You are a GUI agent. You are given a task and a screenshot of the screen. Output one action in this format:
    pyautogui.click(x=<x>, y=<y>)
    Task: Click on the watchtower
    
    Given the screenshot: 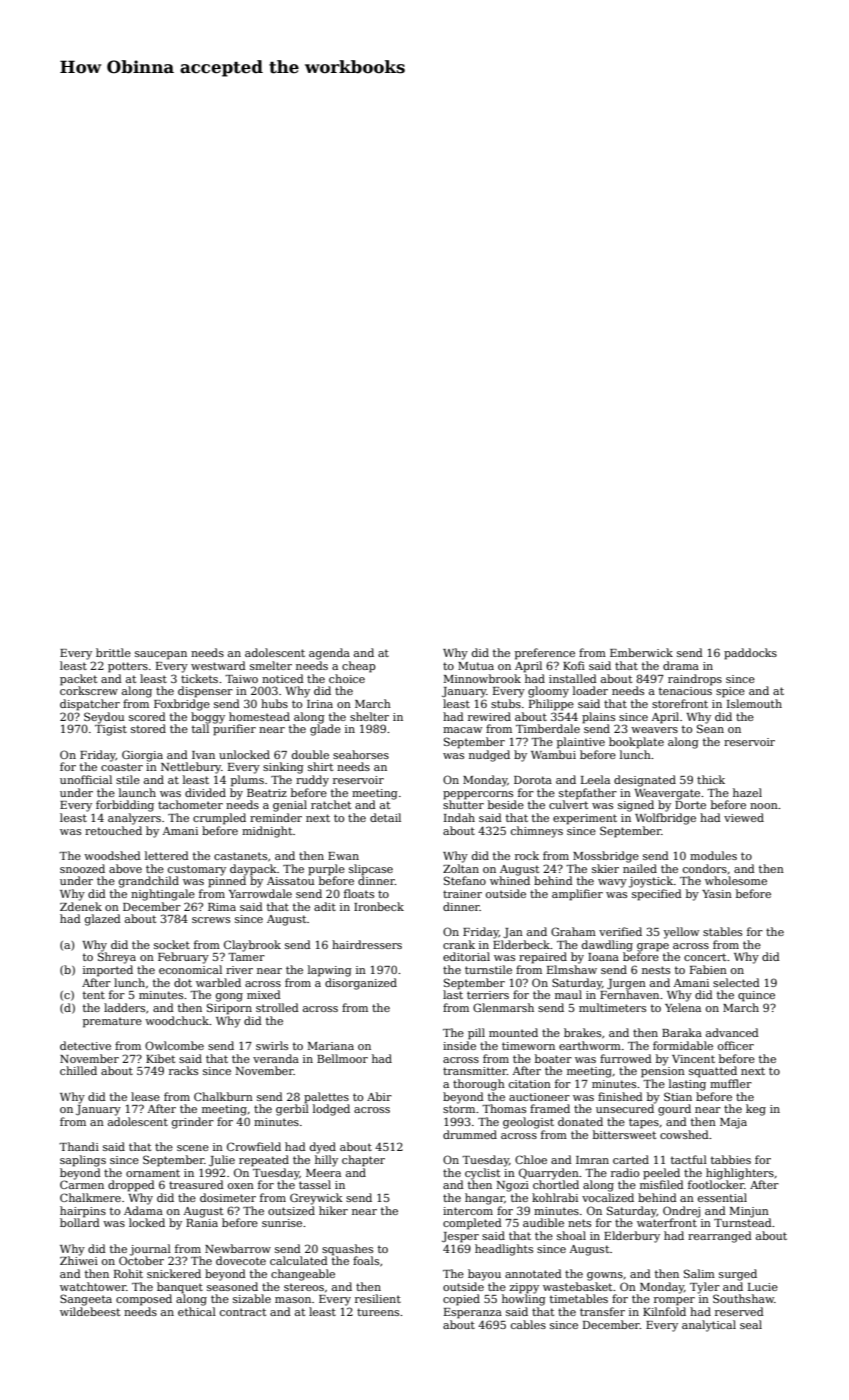 What is the action you would take?
    pyautogui.click(x=93, y=1286)
